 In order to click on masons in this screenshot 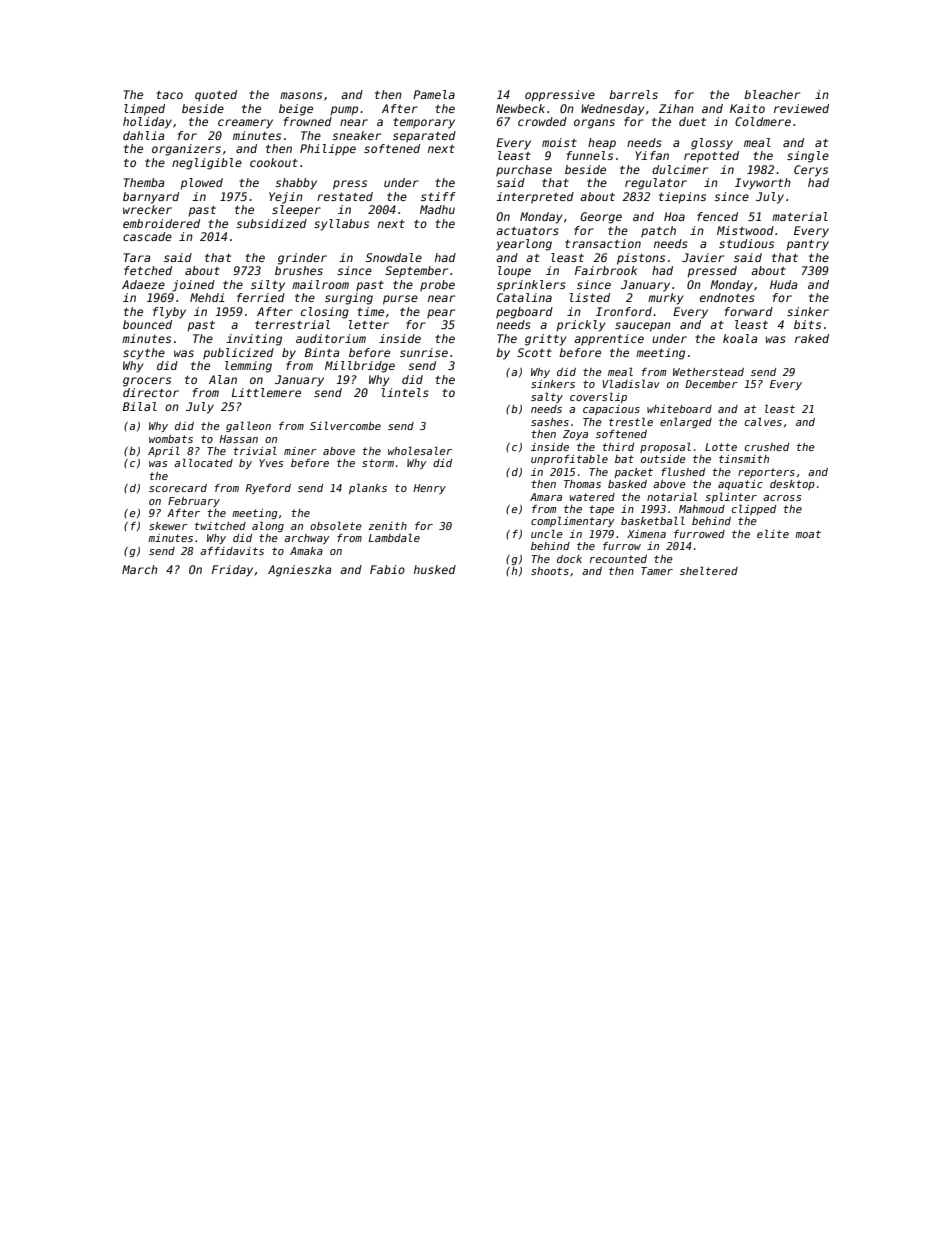, I will do `click(301, 95)`.
